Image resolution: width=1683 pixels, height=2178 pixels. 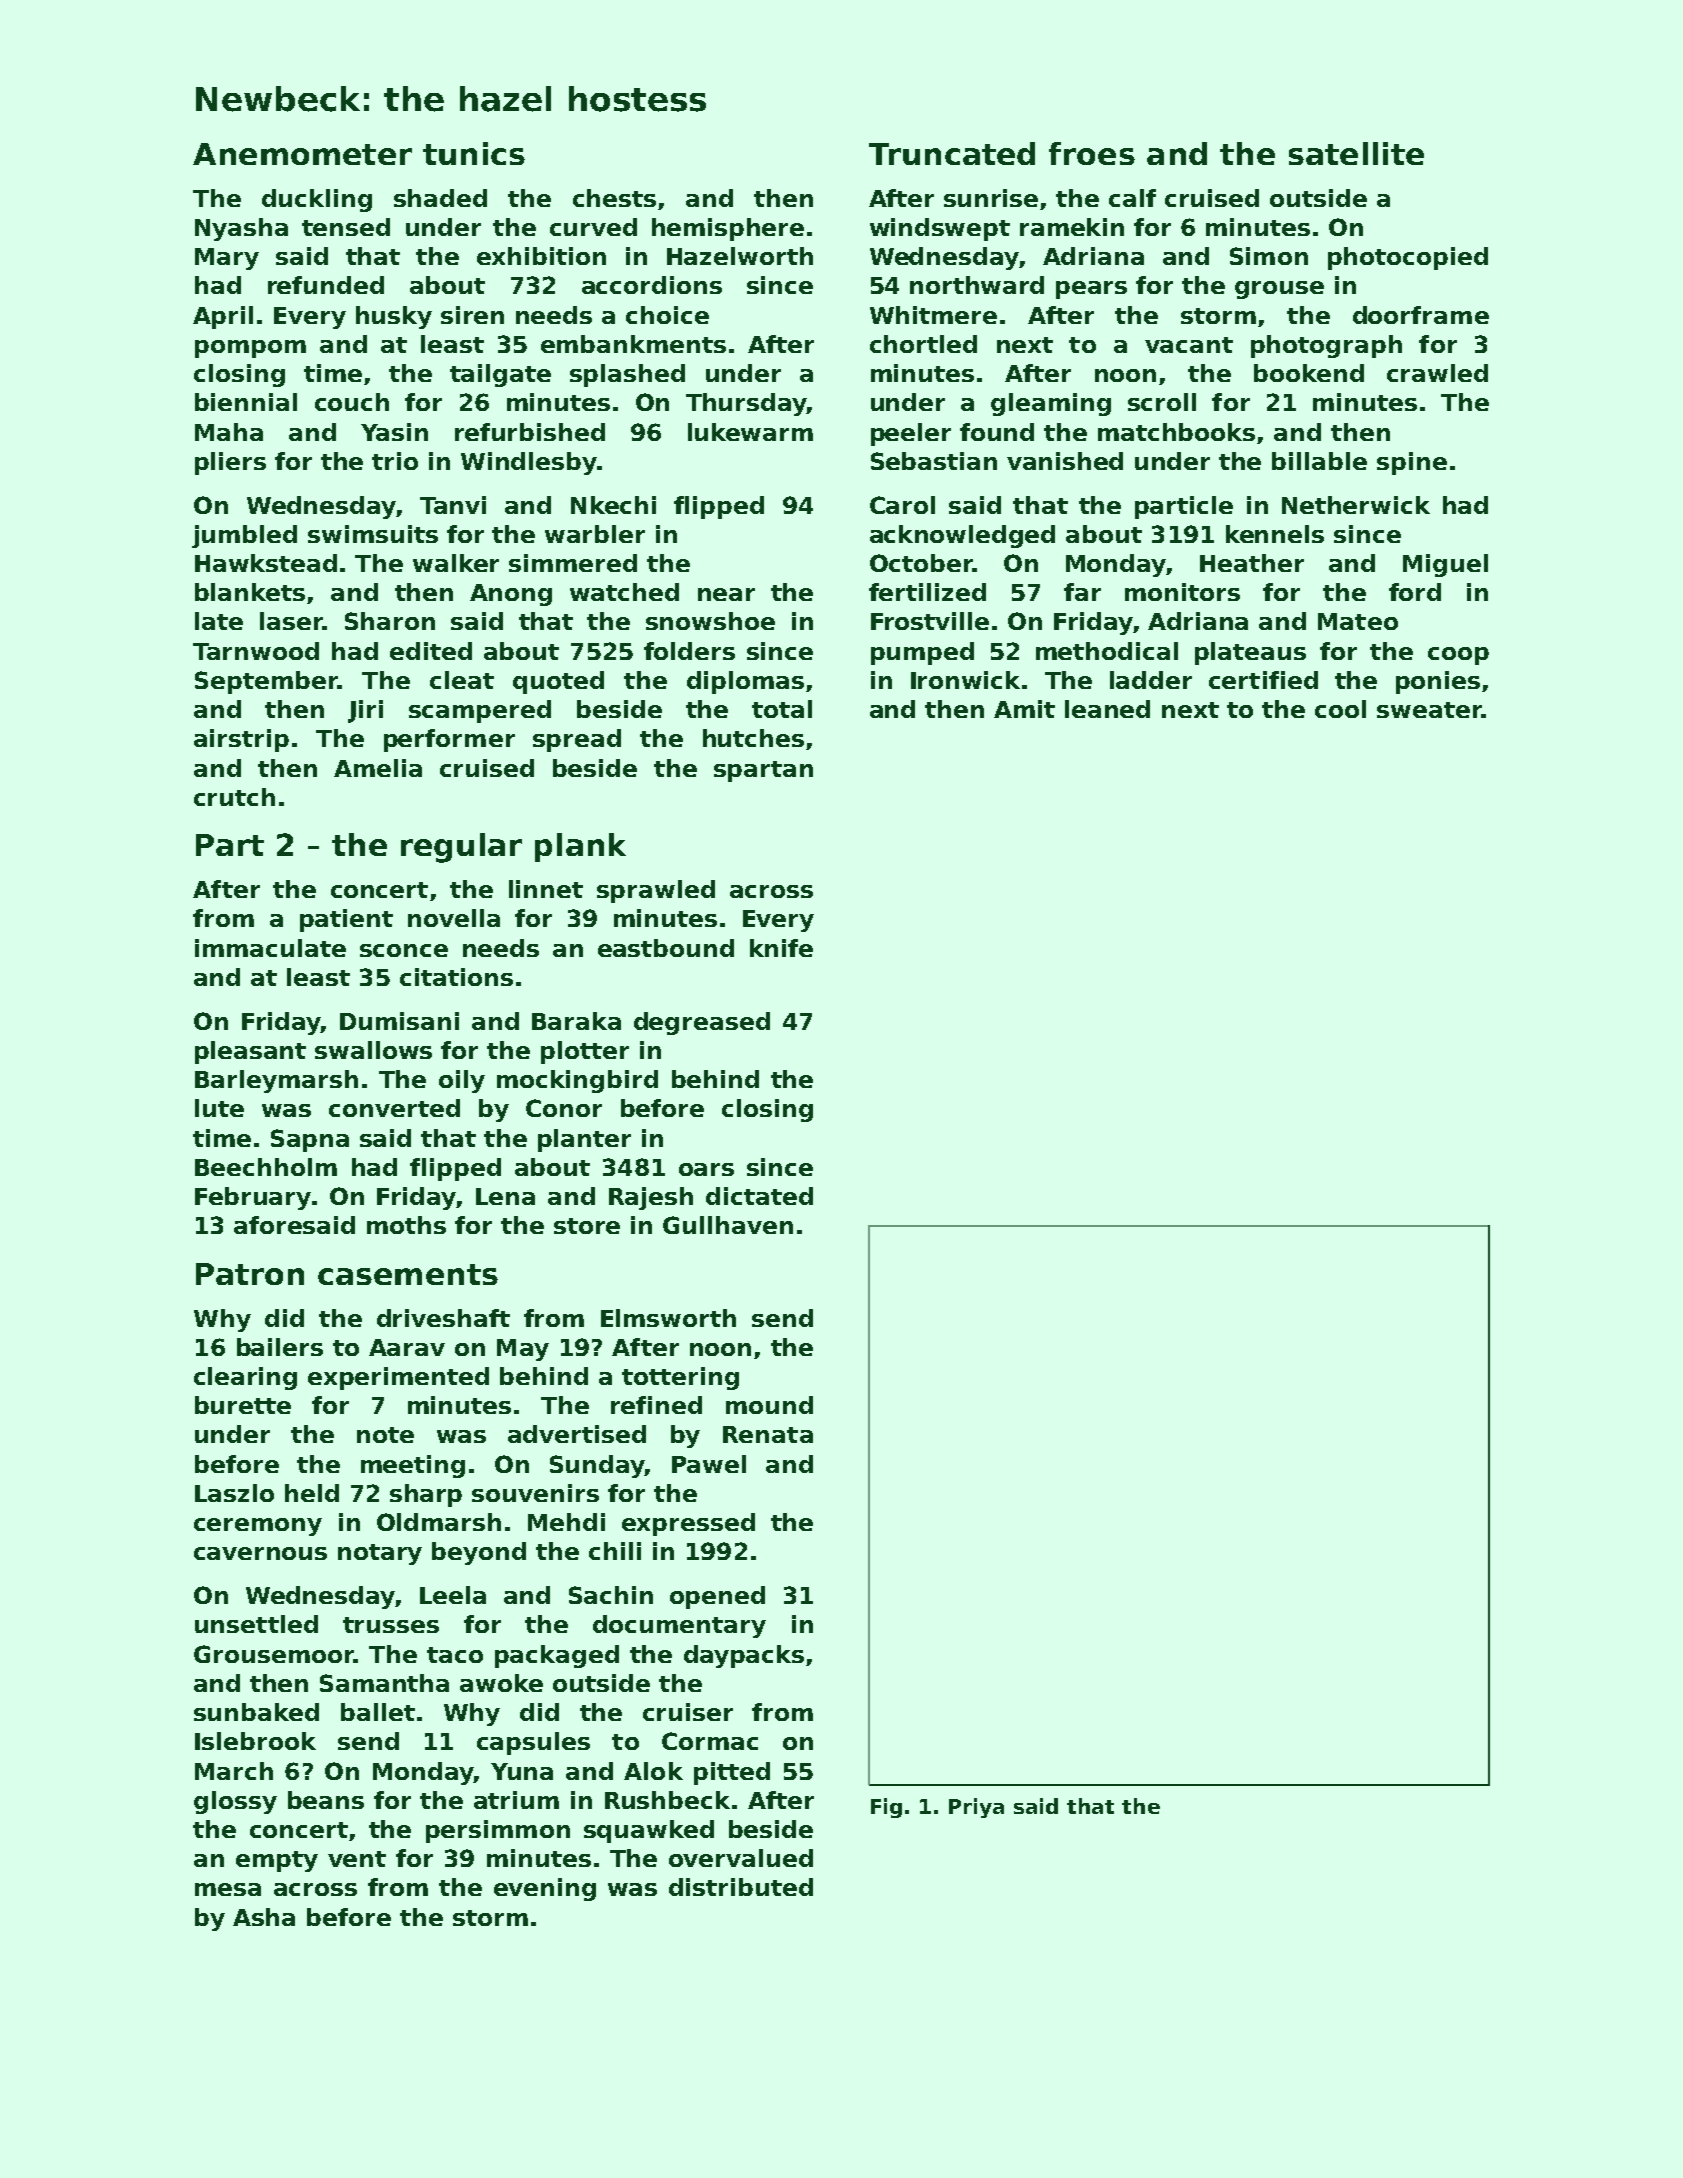 What do you see at coordinates (668, 1318) in the screenshot?
I see `Elmsworth` at bounding box center [668, 1318].
